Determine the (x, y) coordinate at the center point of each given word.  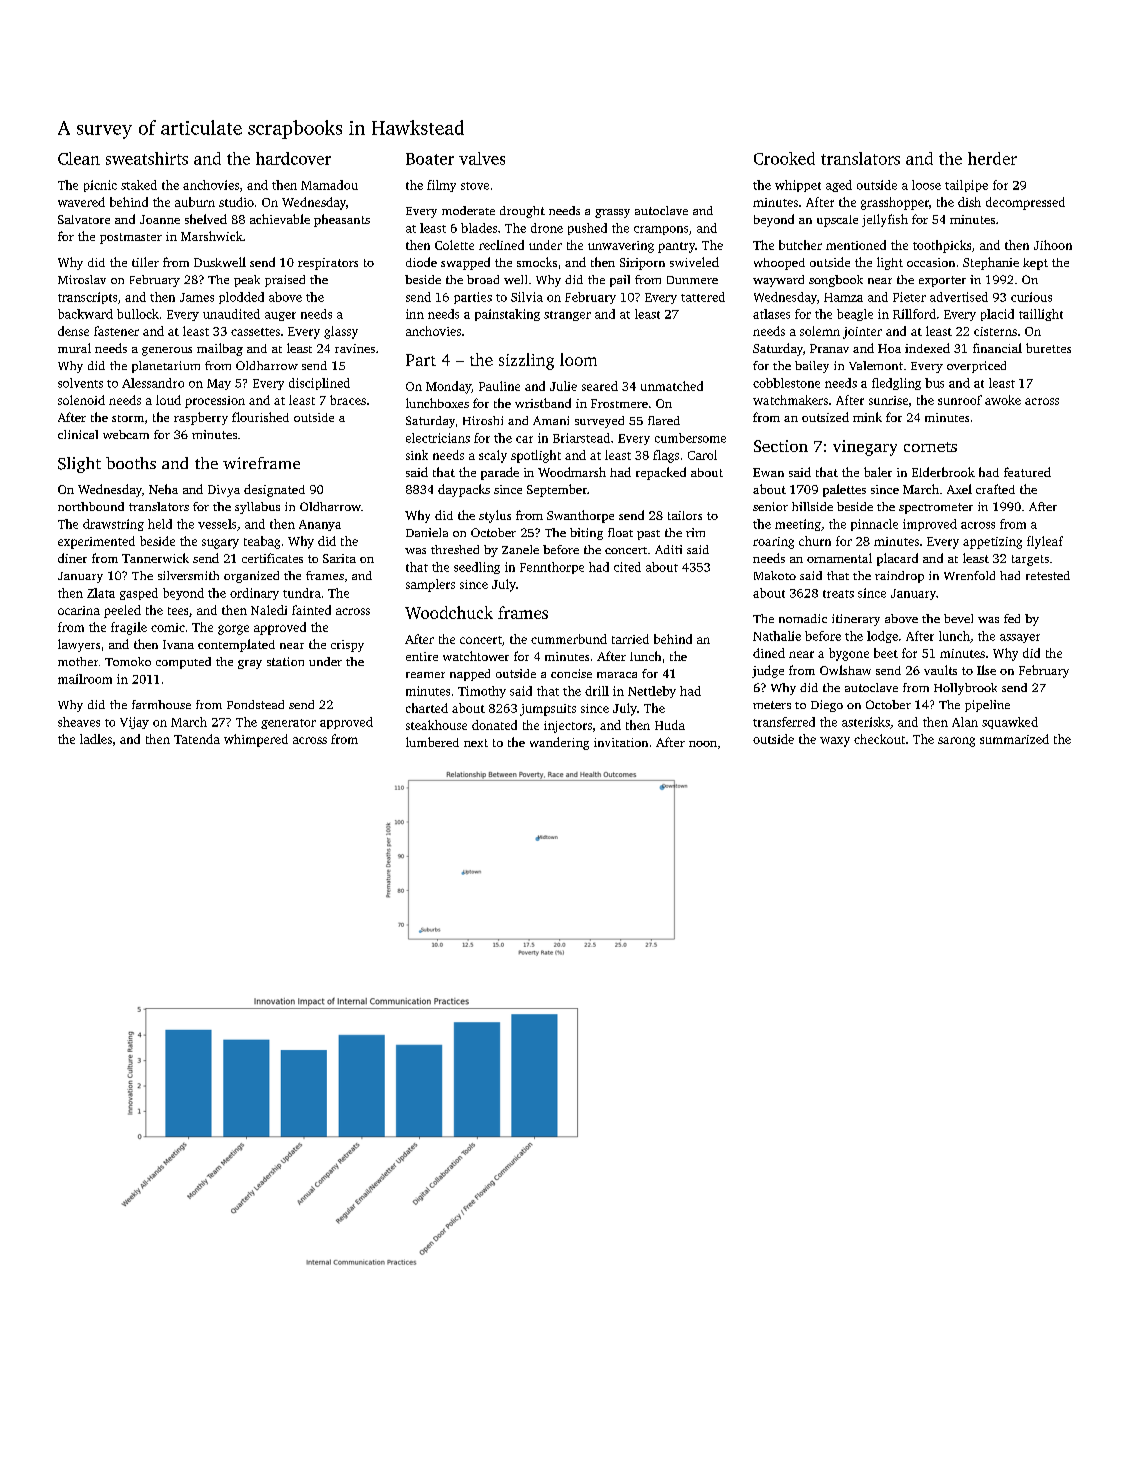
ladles (96, 739)
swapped (465, 263)
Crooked (784, 158)
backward (85, 314)
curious (1031, 297)
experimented (96, 542)
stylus (495, 516)
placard (897, 559)
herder (992, 158)
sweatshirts (147, 158)
